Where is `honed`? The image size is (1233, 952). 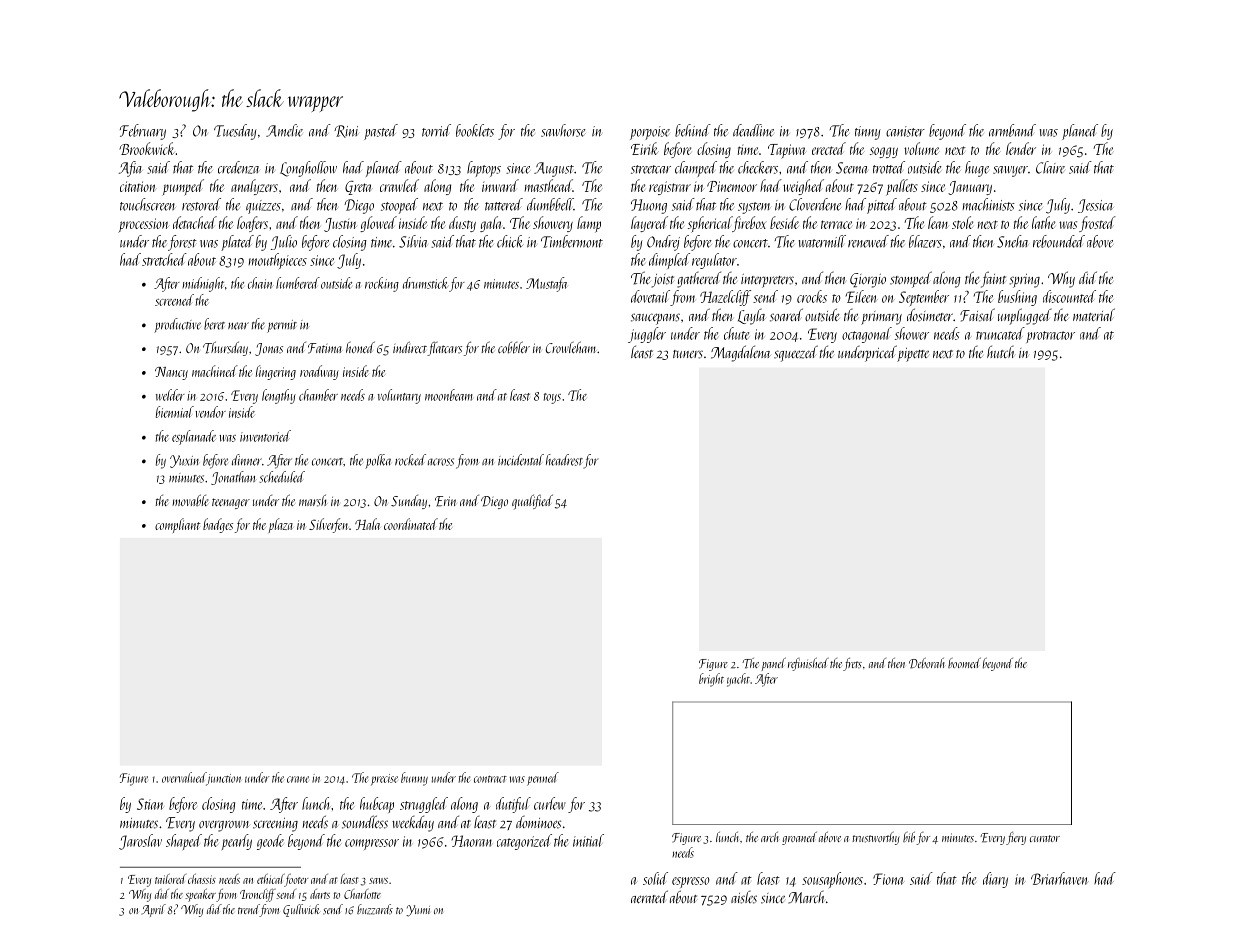
honed is located at coordinates (360, 347).
